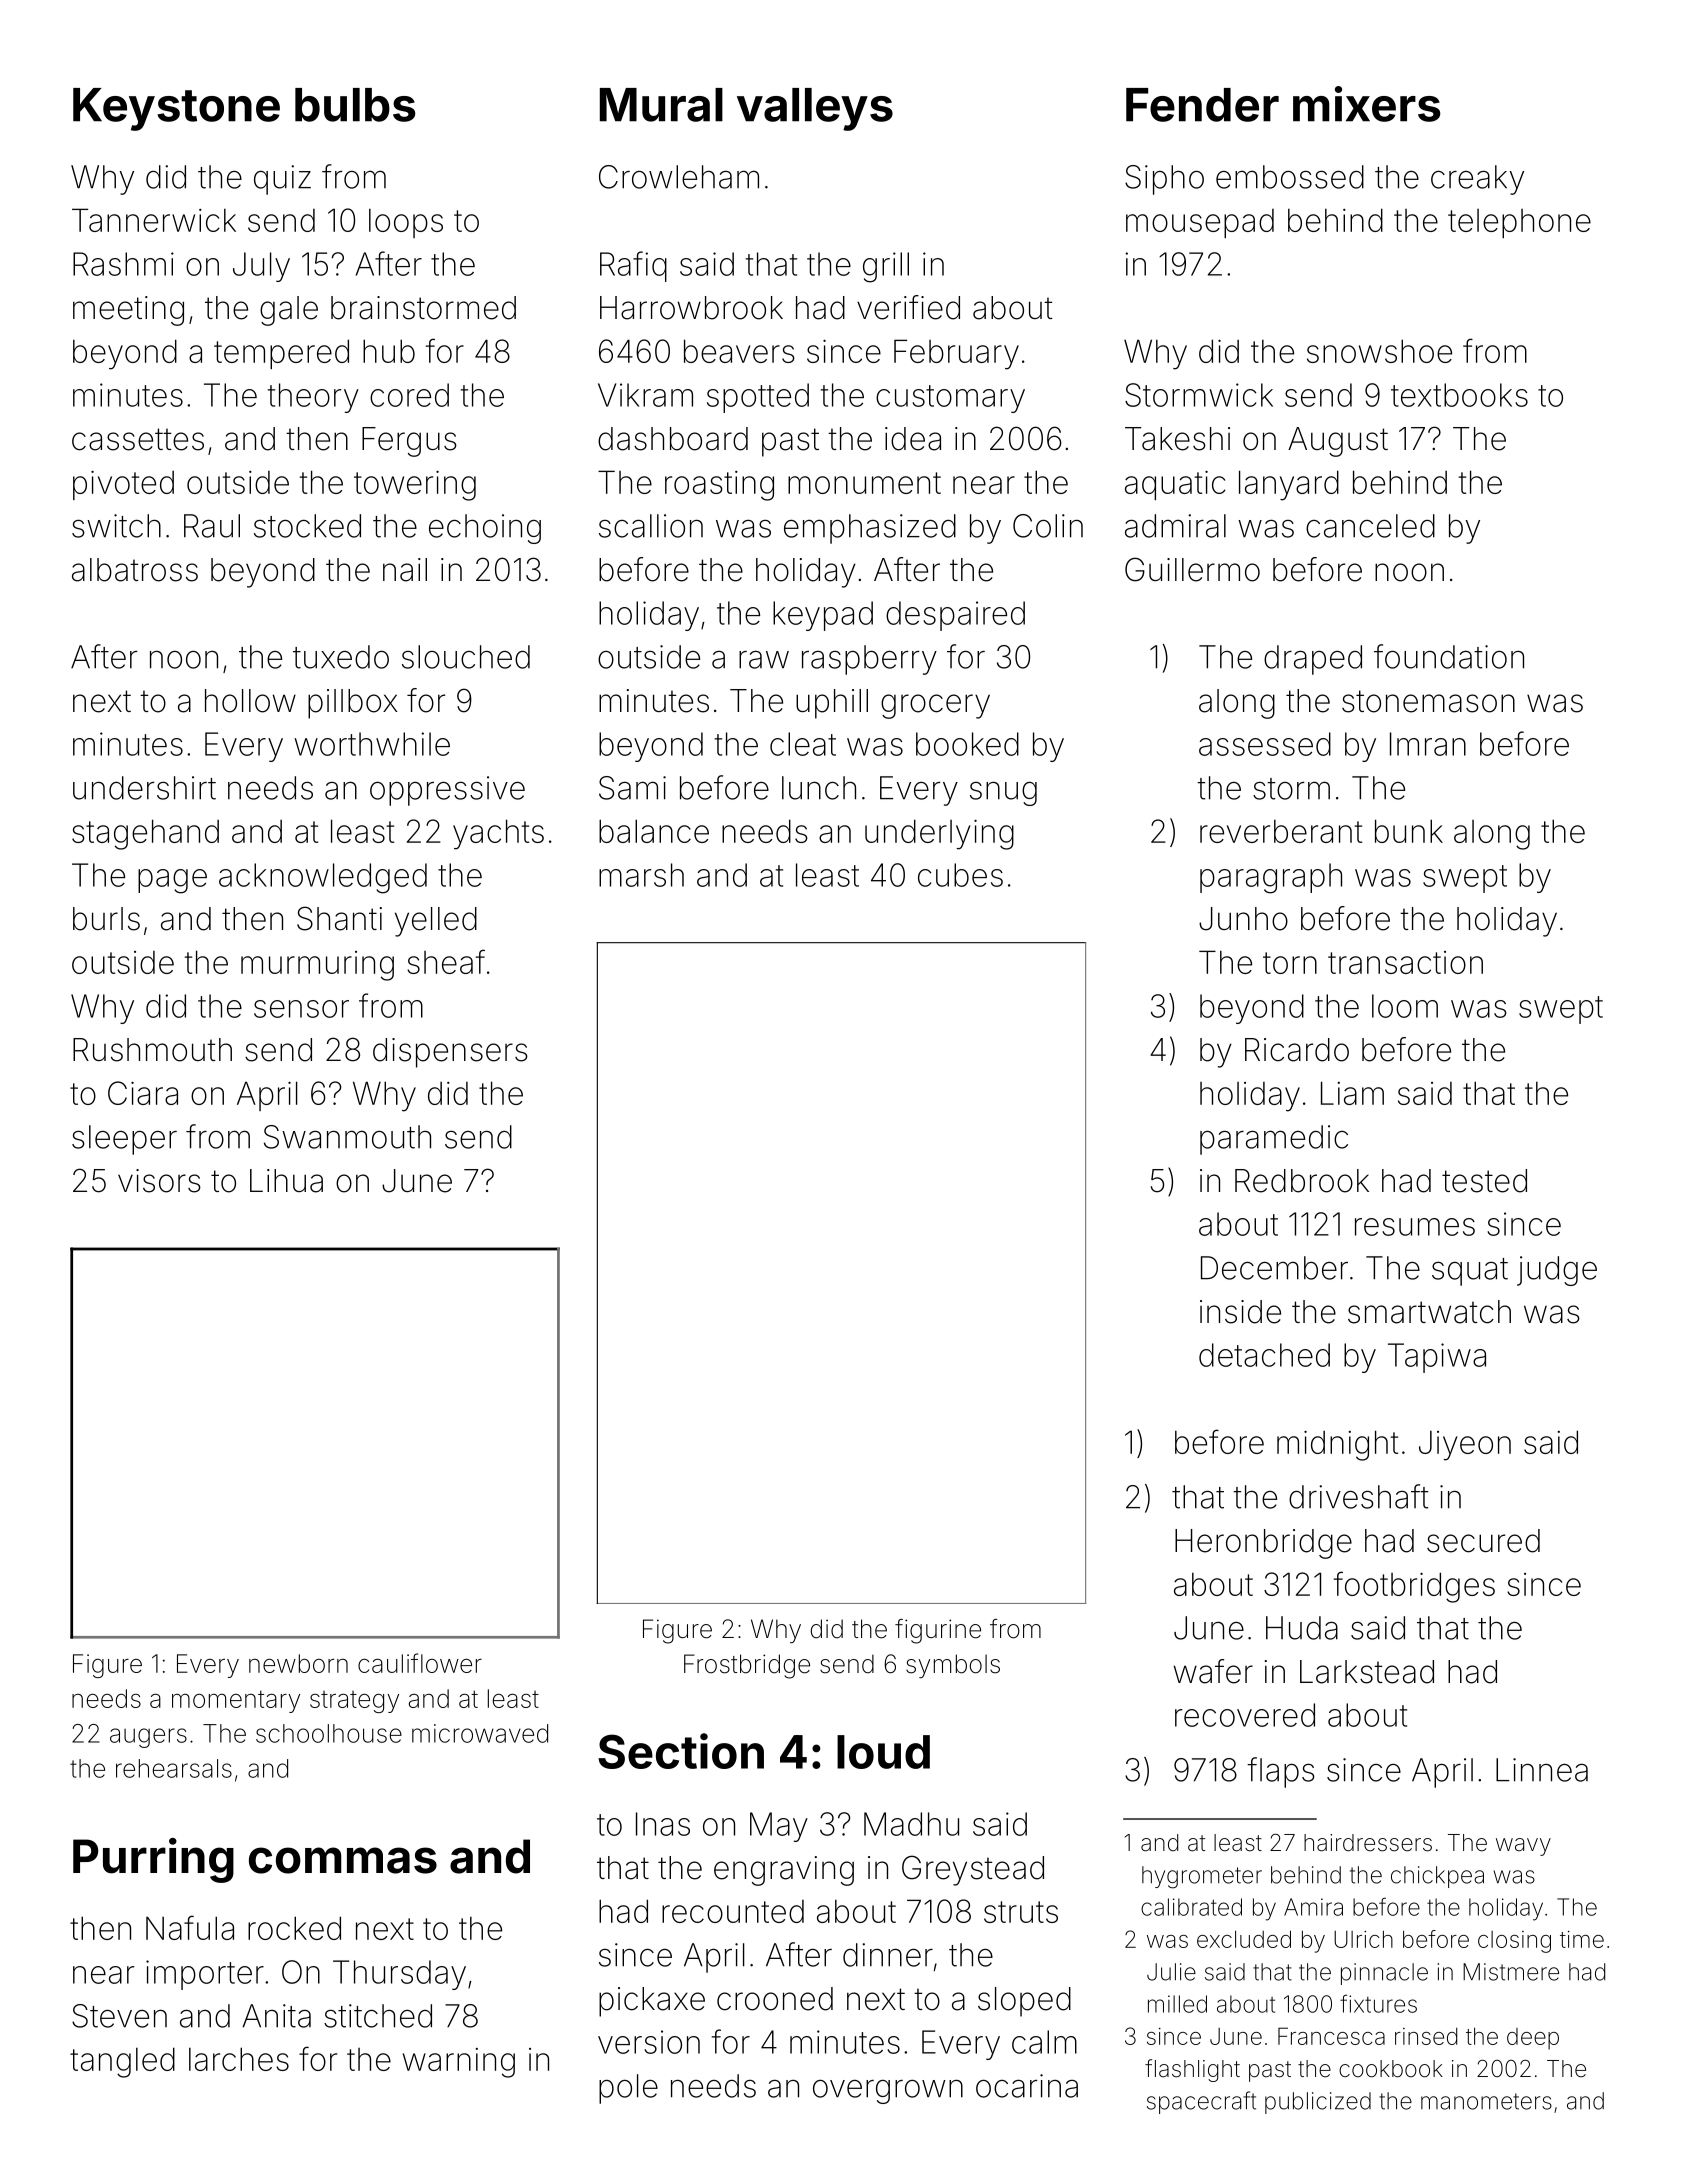 The width and height of the page is (1683, 2178). What do you see at coordinates (176, 109) in the page?
I see `Keystone` at bounding box center [176, 109].
